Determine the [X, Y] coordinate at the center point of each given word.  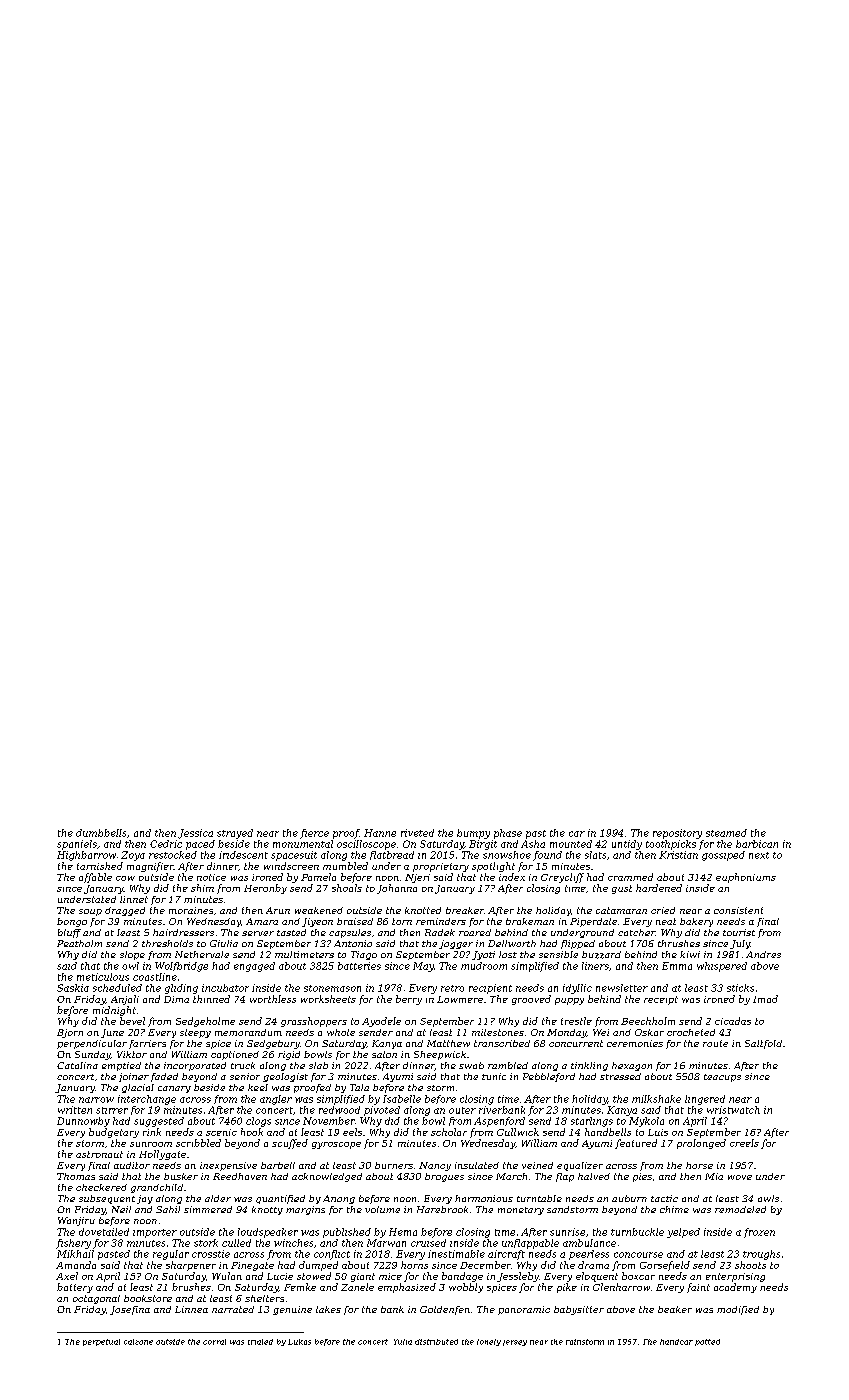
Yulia [403, 1342]
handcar [676, 1342]
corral [214, 1342]
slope [132, 955]
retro [452, 988]
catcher [636, 932]
